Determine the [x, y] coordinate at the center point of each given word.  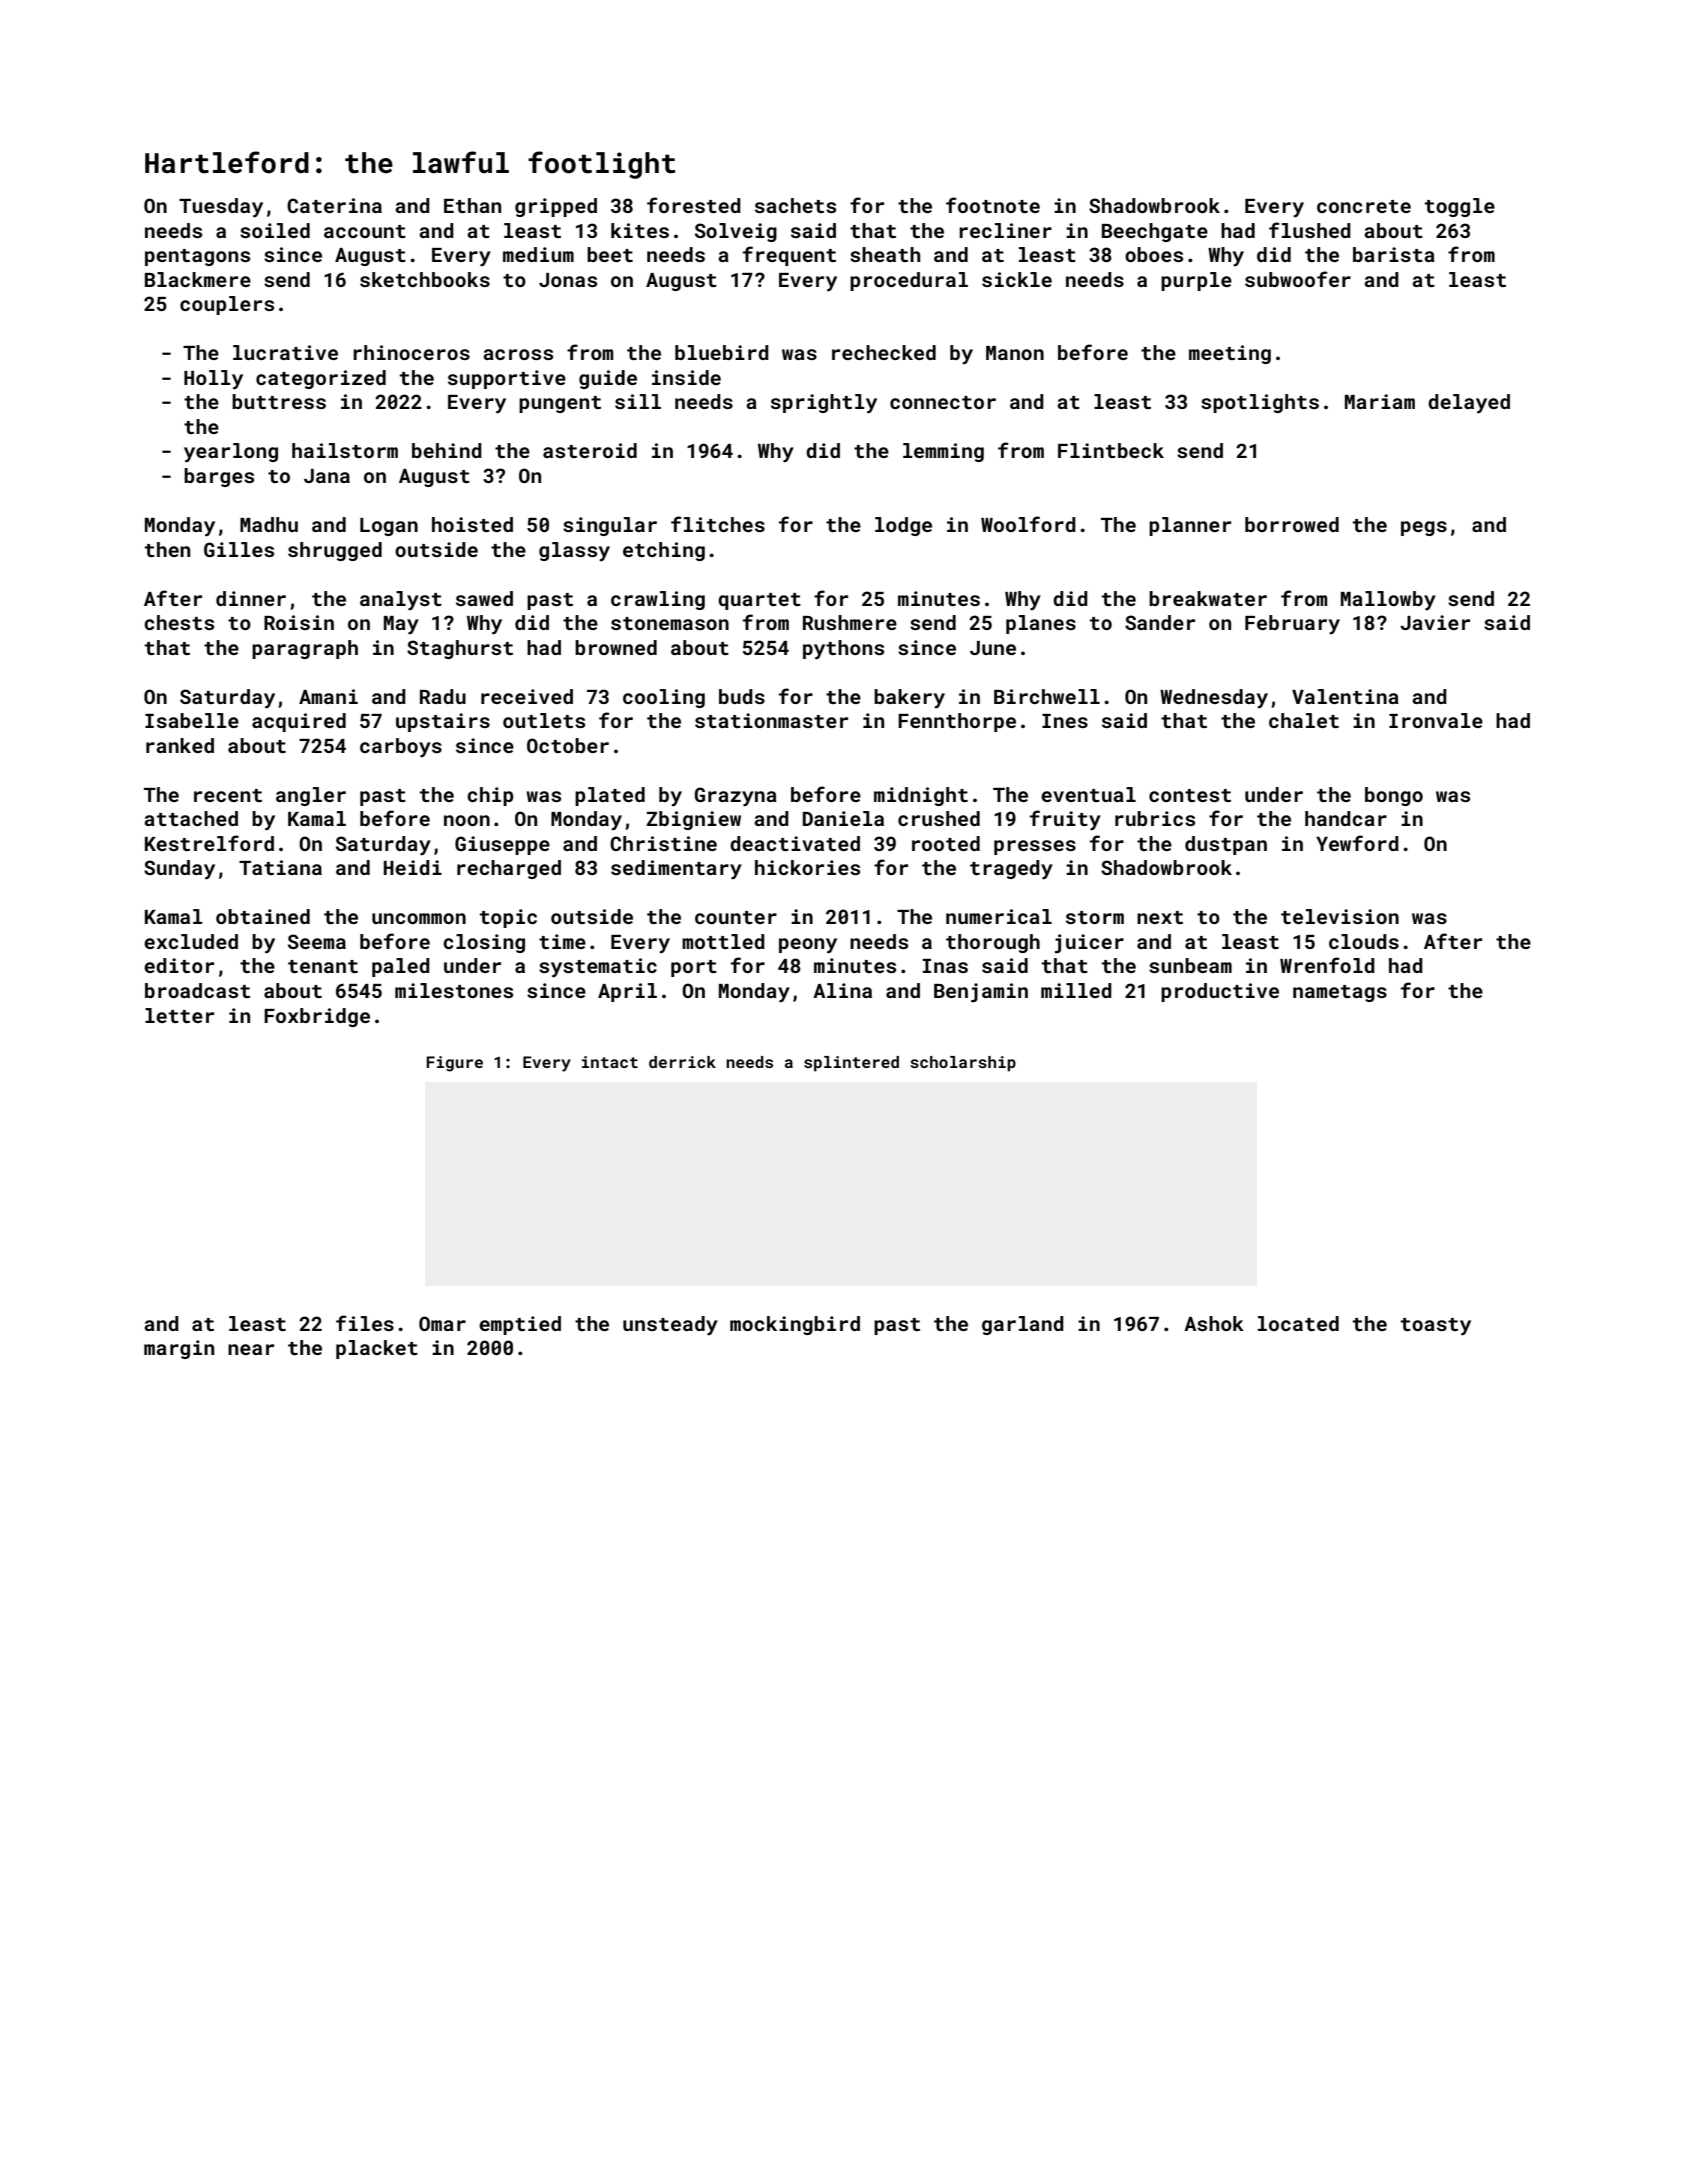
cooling [664, 698]
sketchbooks [425, 279]
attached [191, 818]
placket [377, 1349]
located [1298, 1323]
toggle [1460, 207]
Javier [1435, 622]
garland [1023, 1325]
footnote [993, 205]
